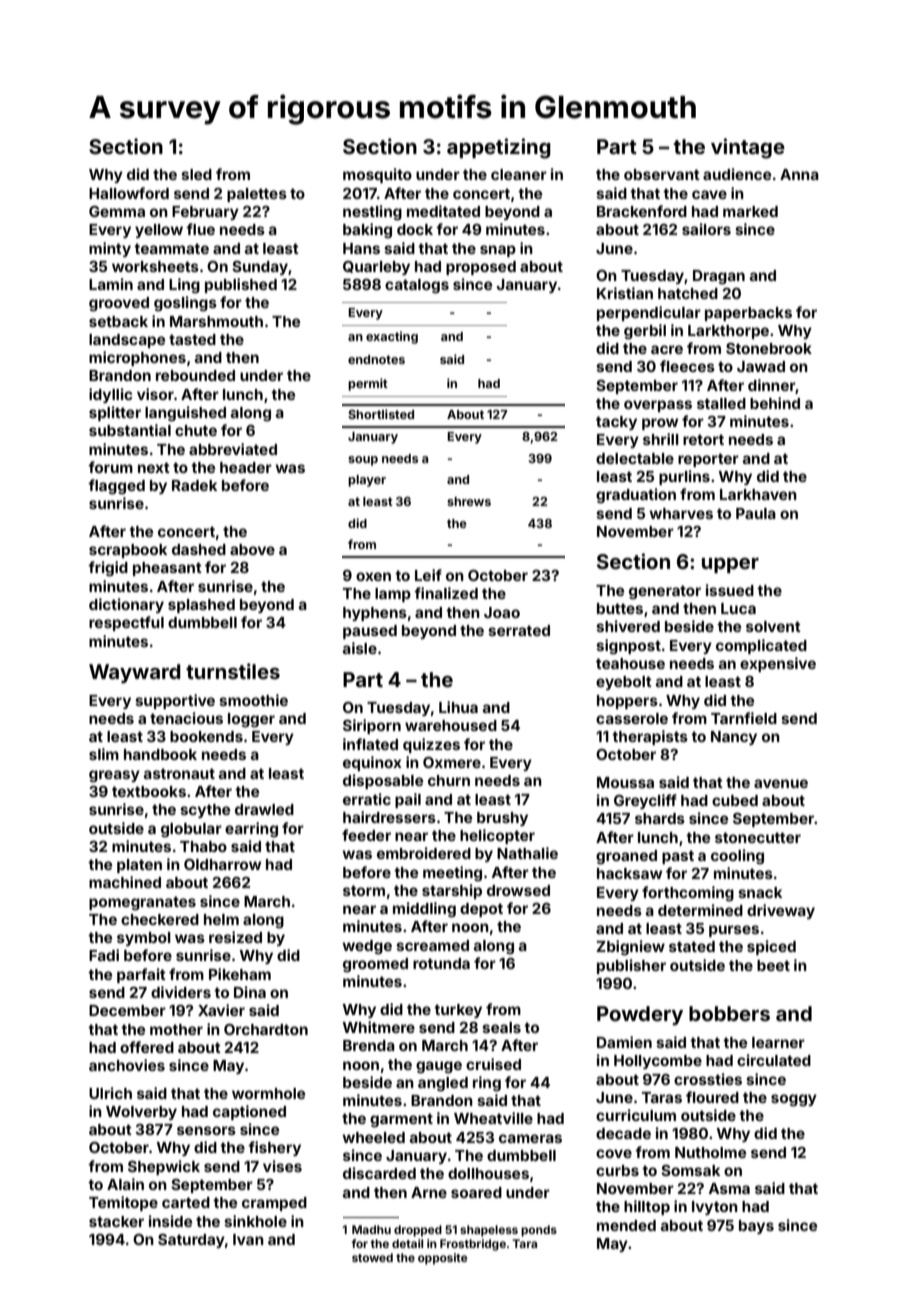 This screenshot has height=1316, width=908. Describe the element at coordinates (497, 836) in the screenshot. I see `helicopter` at that location.
